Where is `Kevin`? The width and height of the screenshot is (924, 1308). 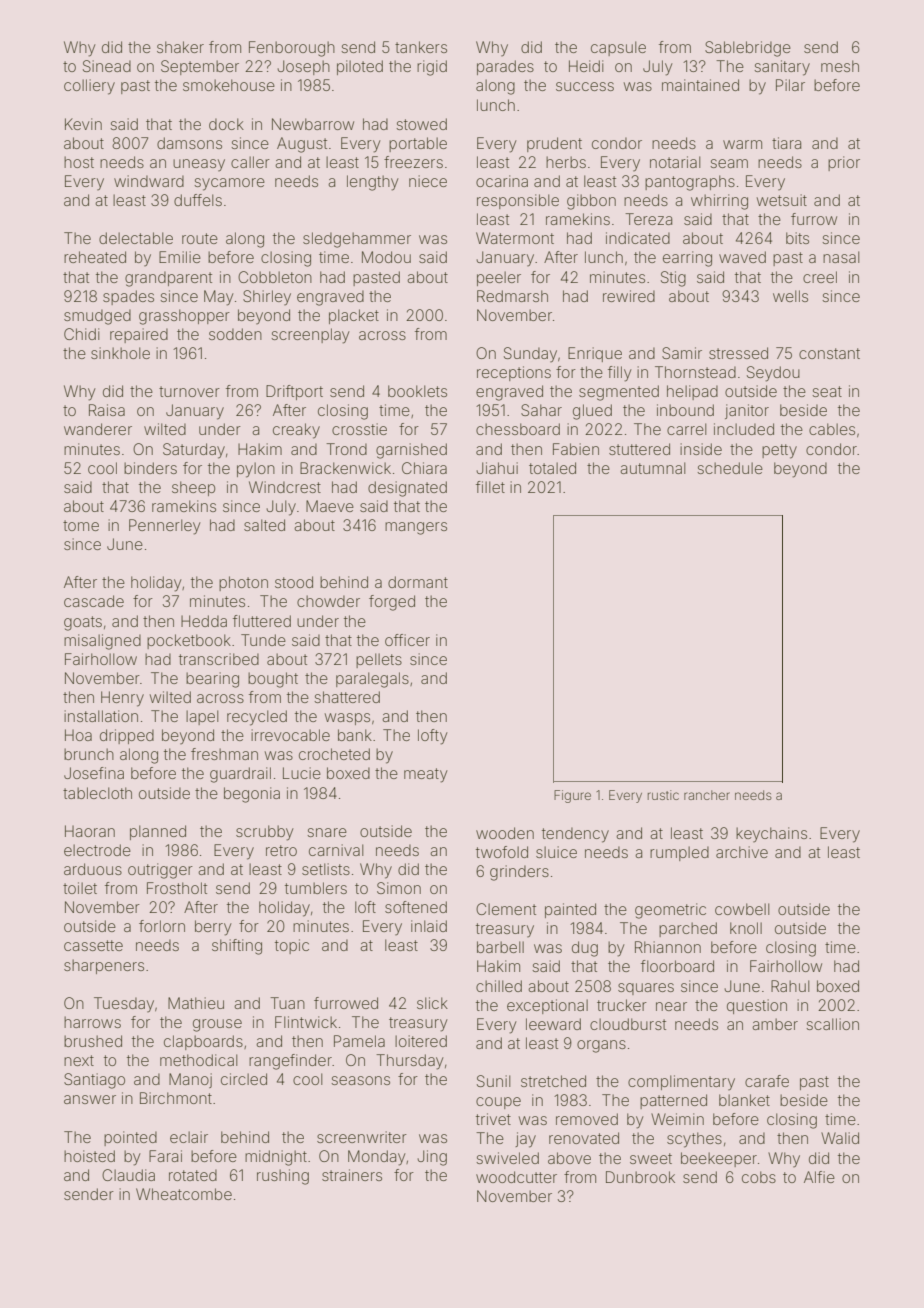
Kevin is located at coordinates (83, 124).
